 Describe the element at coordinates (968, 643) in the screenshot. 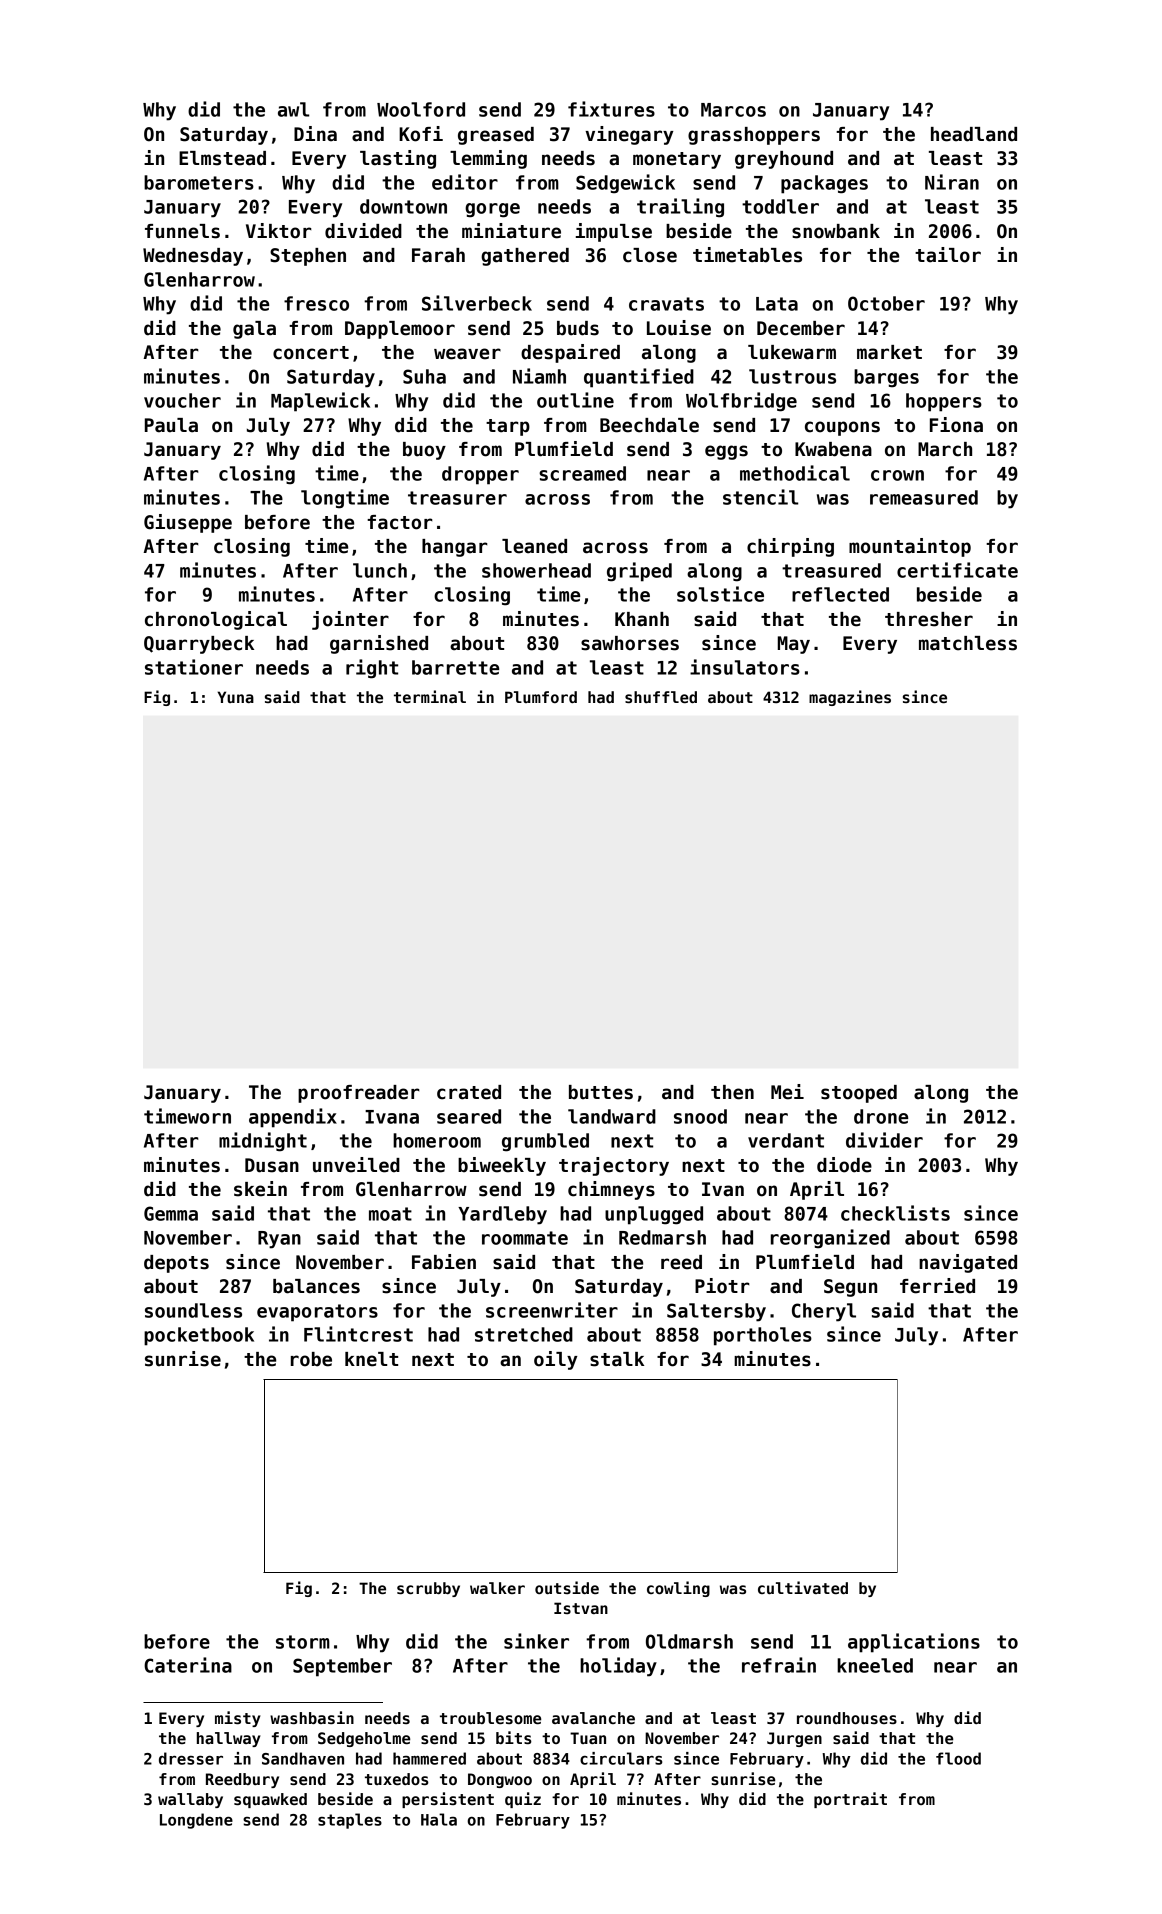

I see `matchless` at that location.
